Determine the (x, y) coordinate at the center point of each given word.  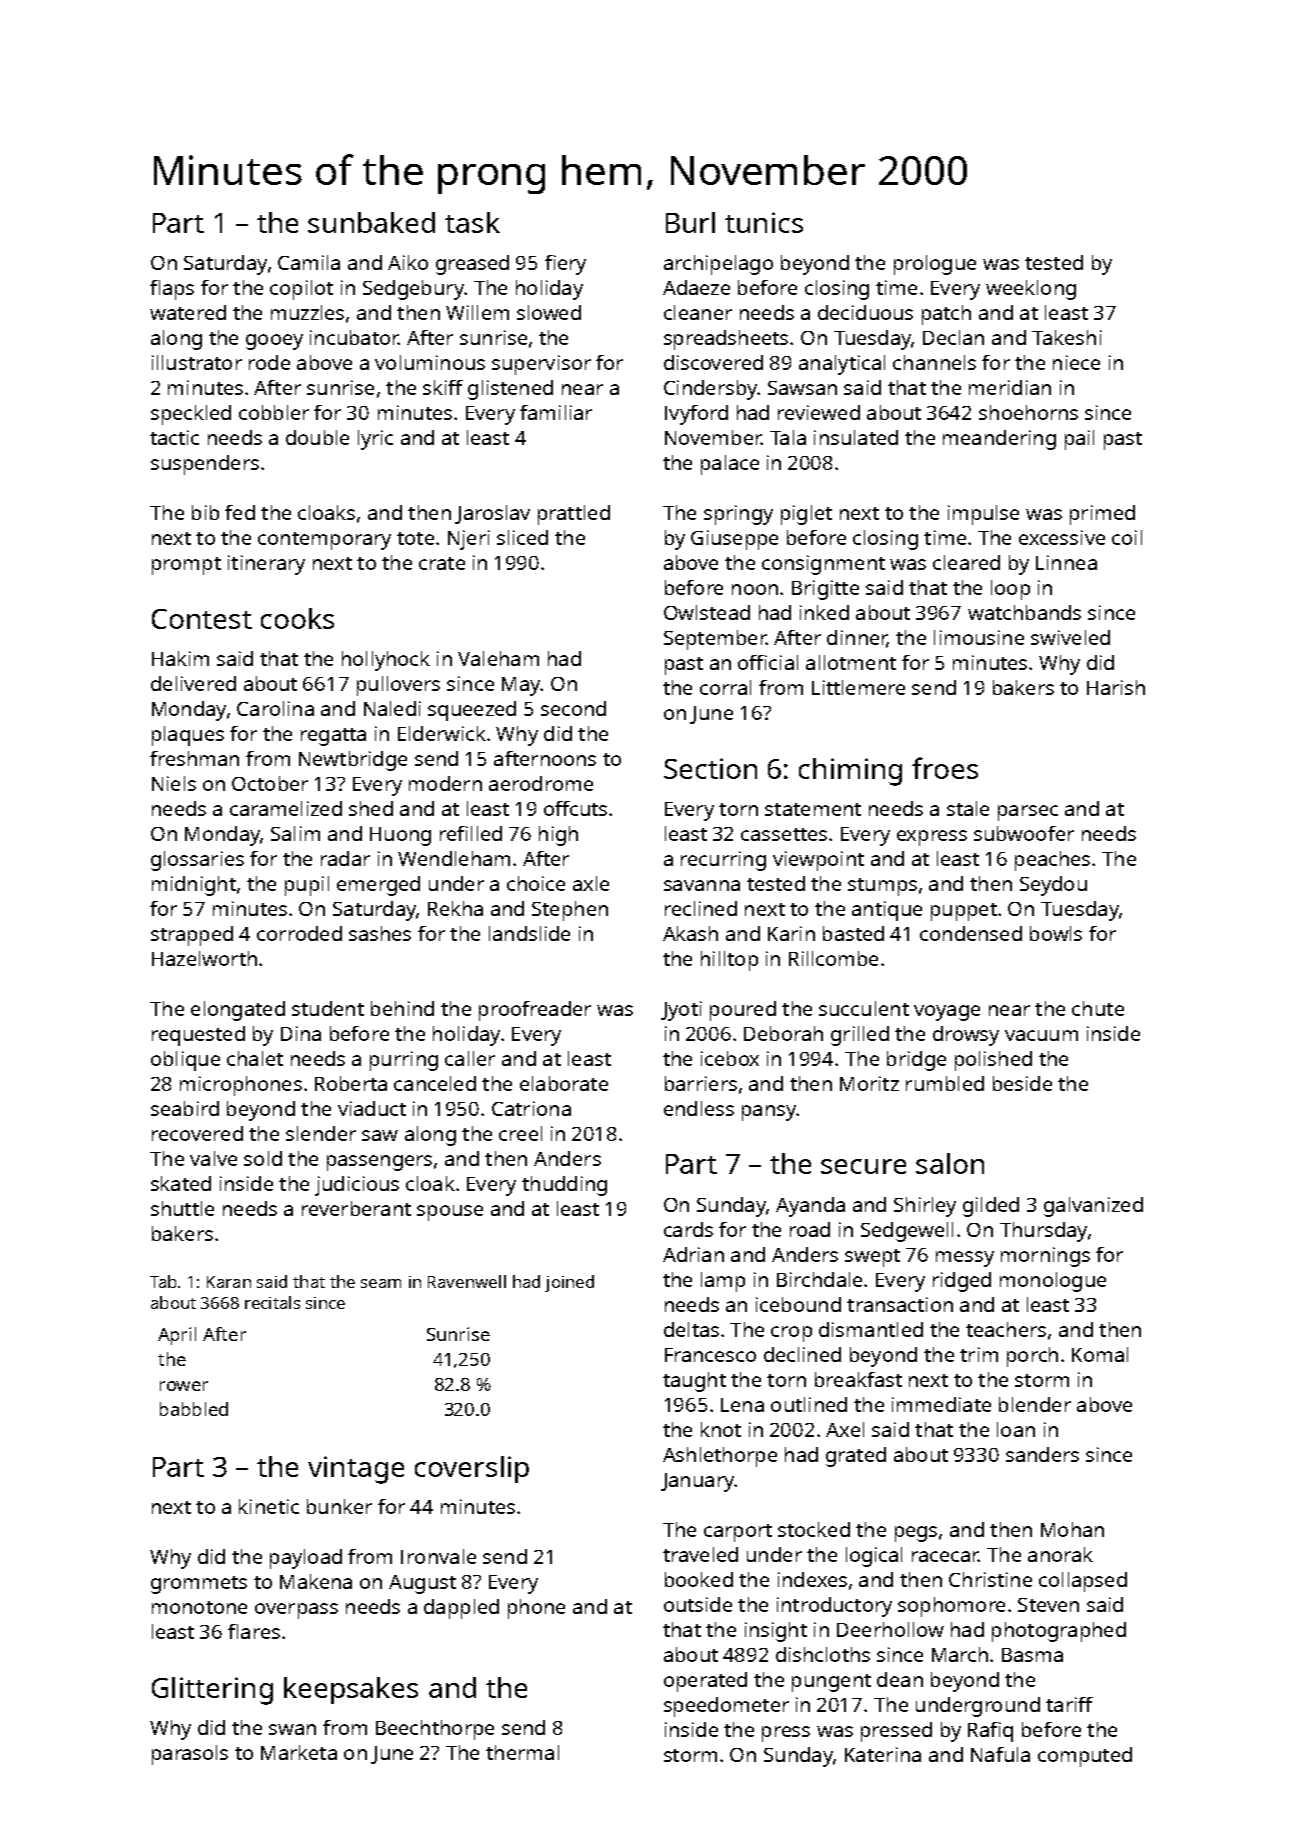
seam (381, 1283)
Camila (309, 262)
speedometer (726, 1707)
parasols (190, 1755)
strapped (192, 936)
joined (569, 1283)
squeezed (472, 711)
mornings (1045, 1257)
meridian (1010, 387)
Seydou (1053, 886)
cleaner (698, 312)
